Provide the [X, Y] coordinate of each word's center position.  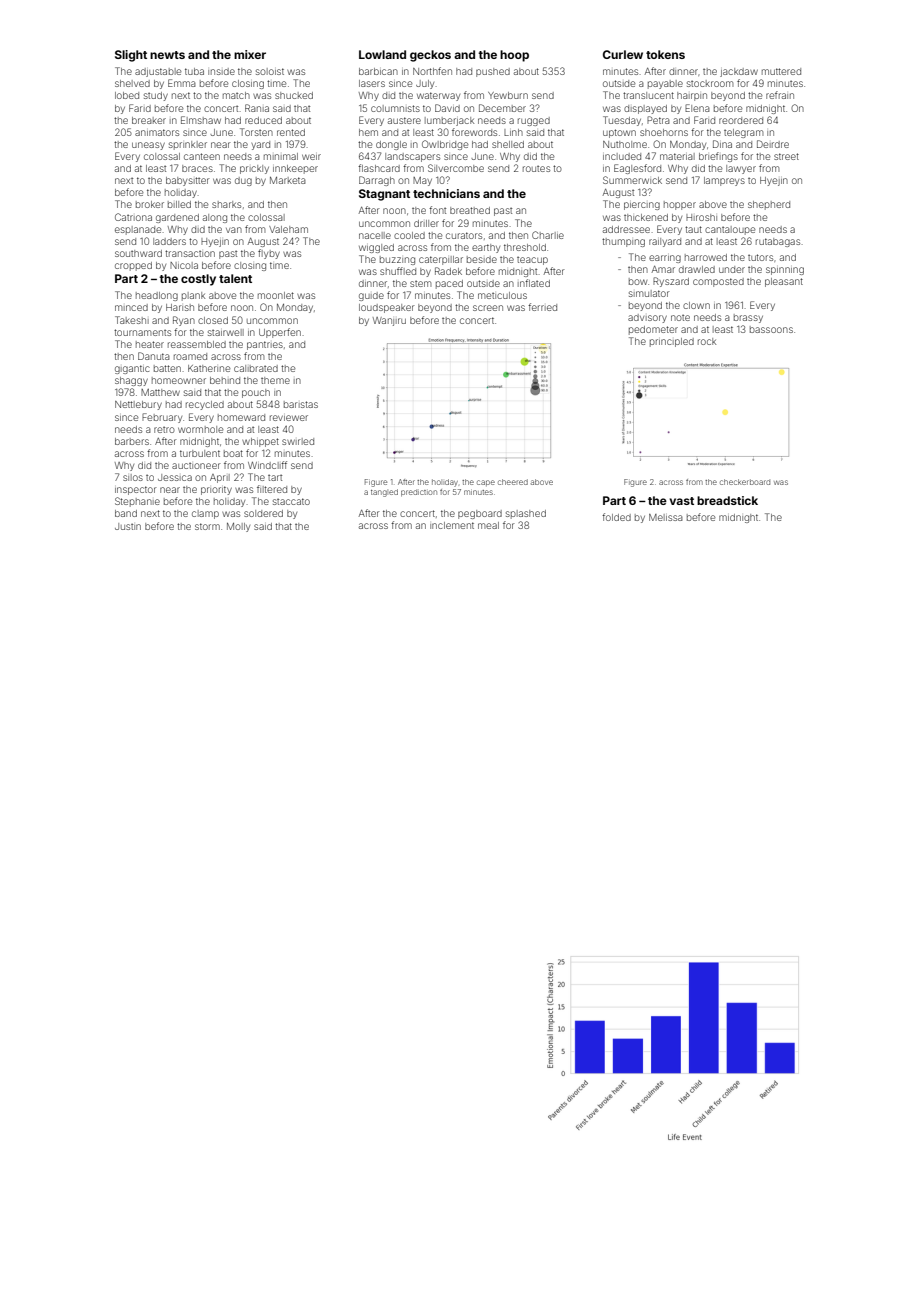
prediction [419, 493]
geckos [430, 56]
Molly [238, 527]
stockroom [710, 83]
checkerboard [745, 482]
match [236, 95]
